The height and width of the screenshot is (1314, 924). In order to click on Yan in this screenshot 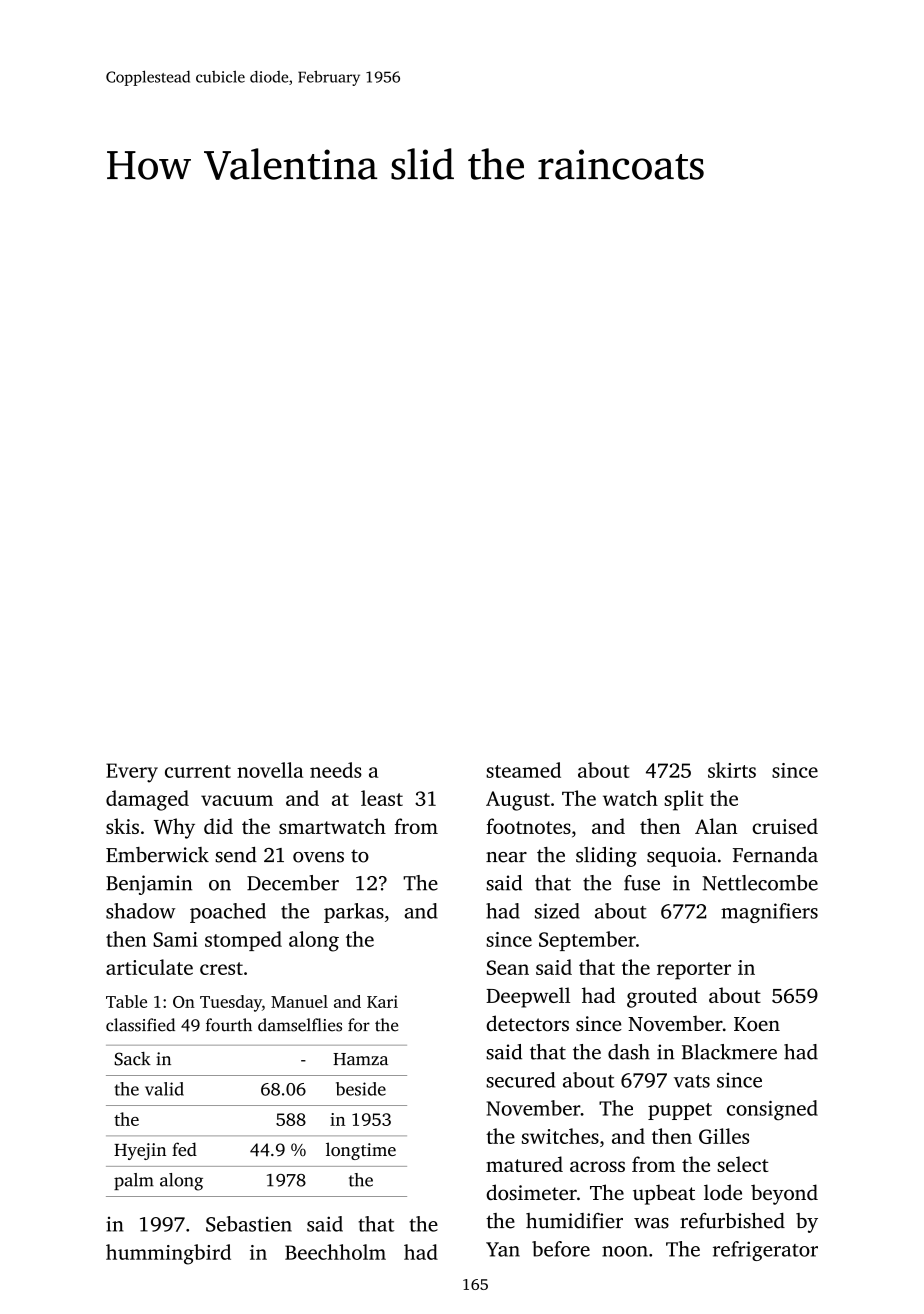, I will do `click(503, 1249)`.
